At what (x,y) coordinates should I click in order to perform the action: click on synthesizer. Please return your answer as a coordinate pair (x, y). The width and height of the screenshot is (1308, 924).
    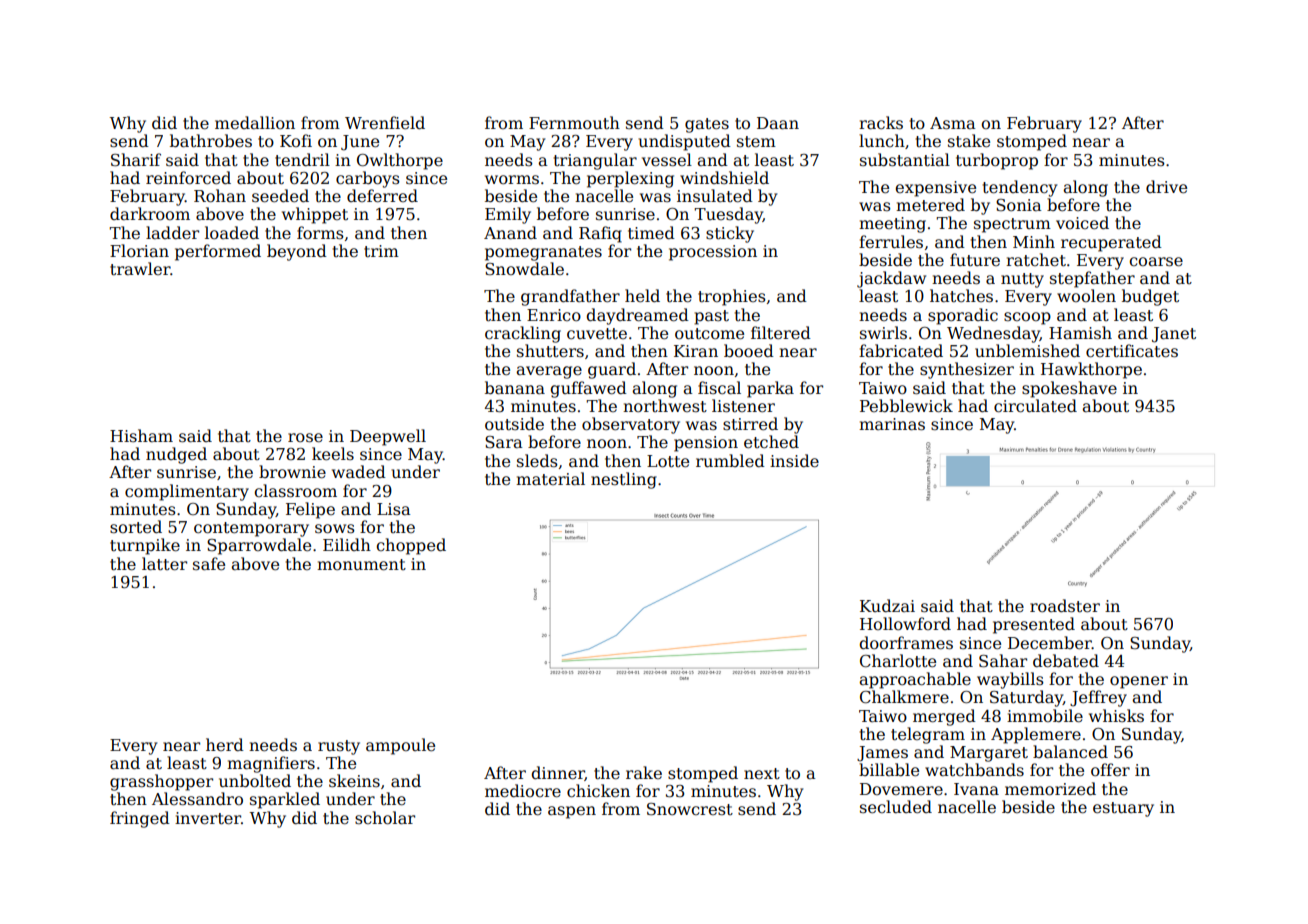
    Looking at the image, I should click on (967, 370).
